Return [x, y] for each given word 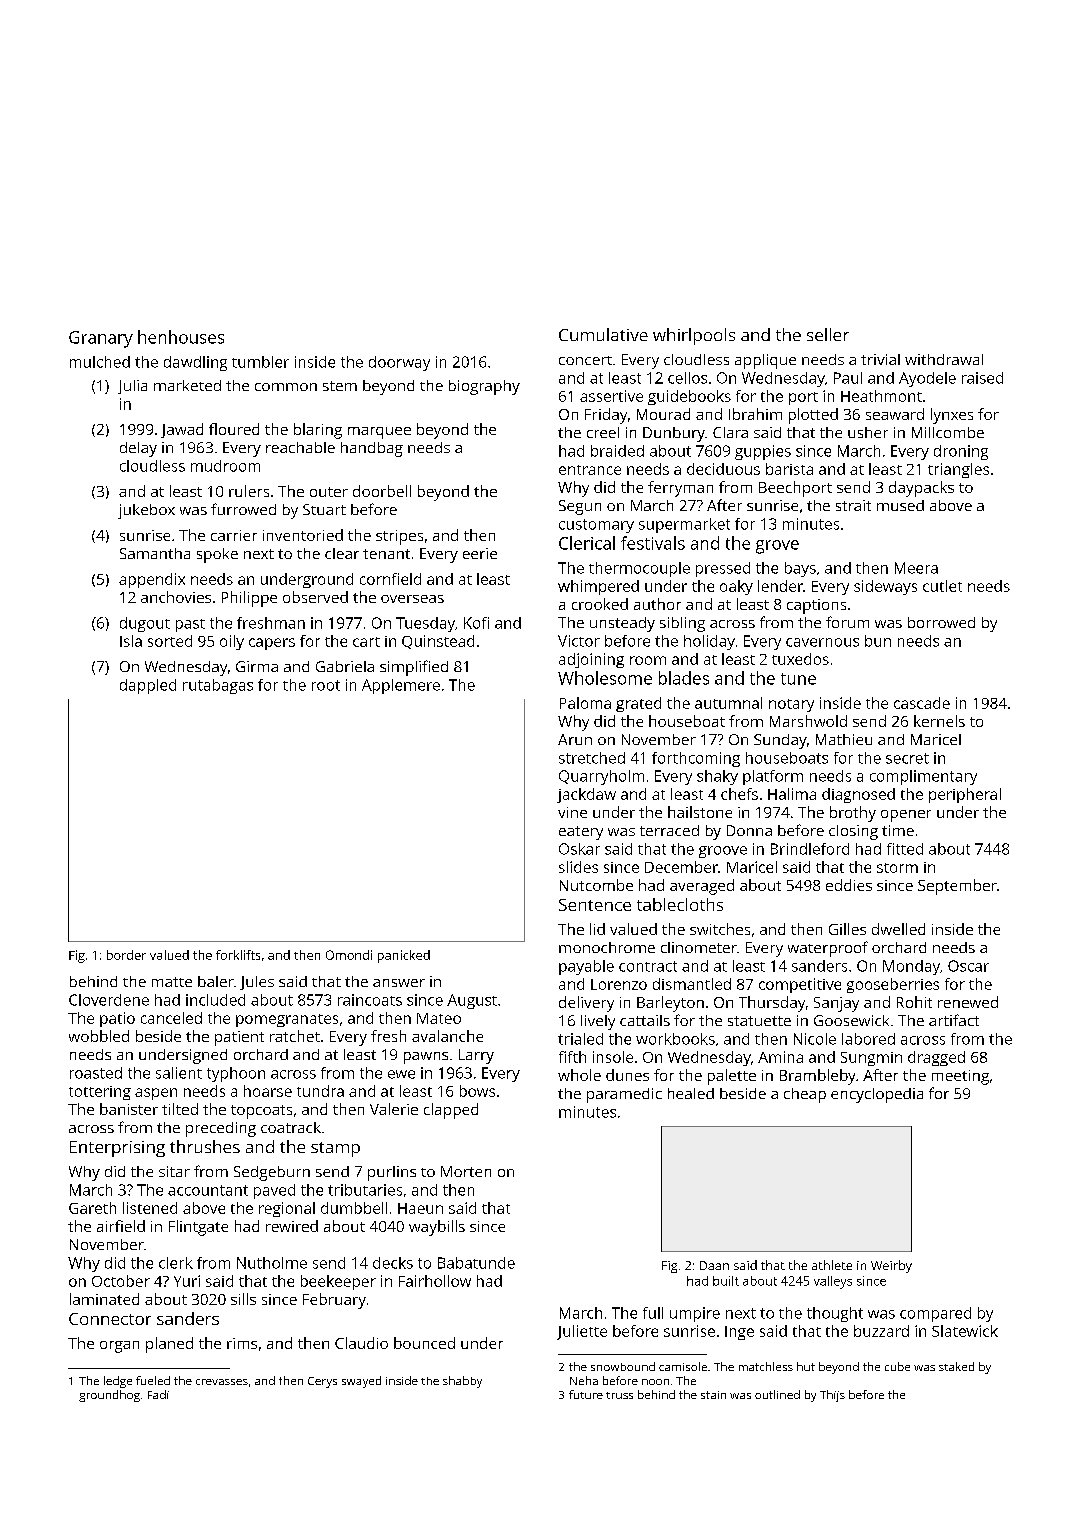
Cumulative [603, 334]
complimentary [923, 777]
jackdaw [586, 795]
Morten [466, 1171]
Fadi [158, 1394]
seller [828, 334]
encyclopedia [877, 1095]
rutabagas [218, 686]
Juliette [582, 1332]
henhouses [181, 337]
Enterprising [117, 1149]
